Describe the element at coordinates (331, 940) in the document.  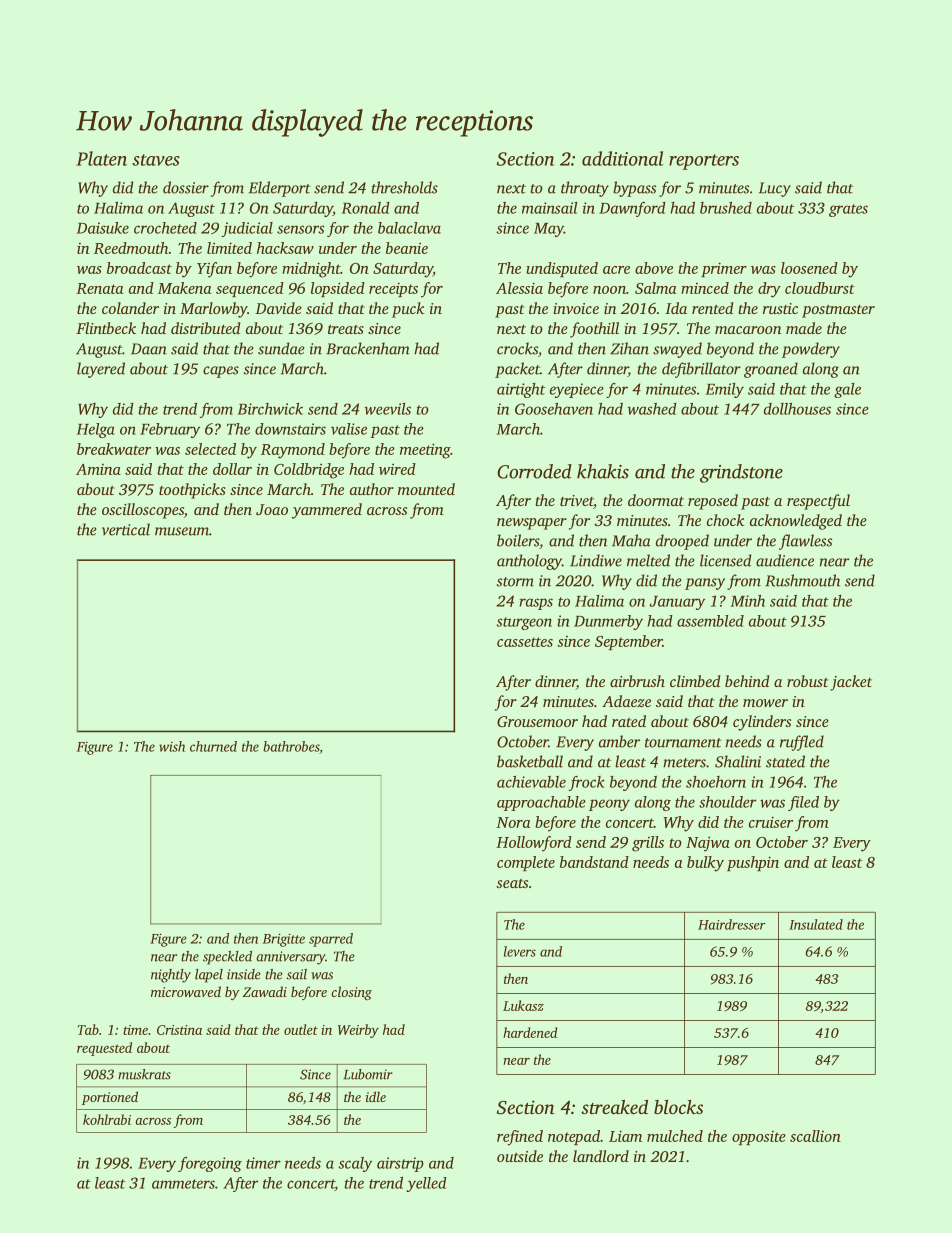
I see `sparred` at that location.
